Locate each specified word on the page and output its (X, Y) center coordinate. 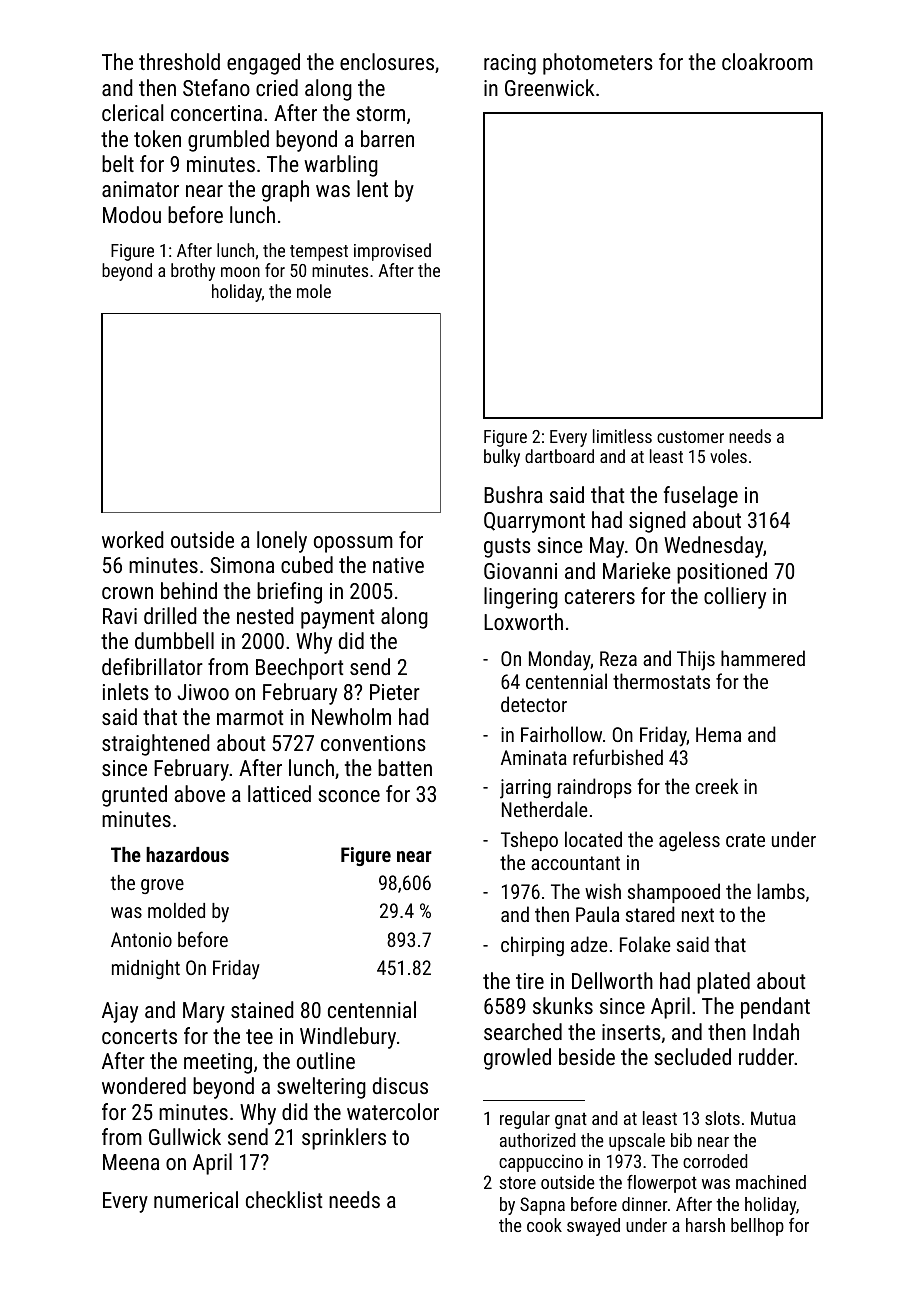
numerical (196, 1199)
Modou (132, 214)
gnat (571, 1121)
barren (387, 138)
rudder (766, 1056)
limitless (622, 436)
